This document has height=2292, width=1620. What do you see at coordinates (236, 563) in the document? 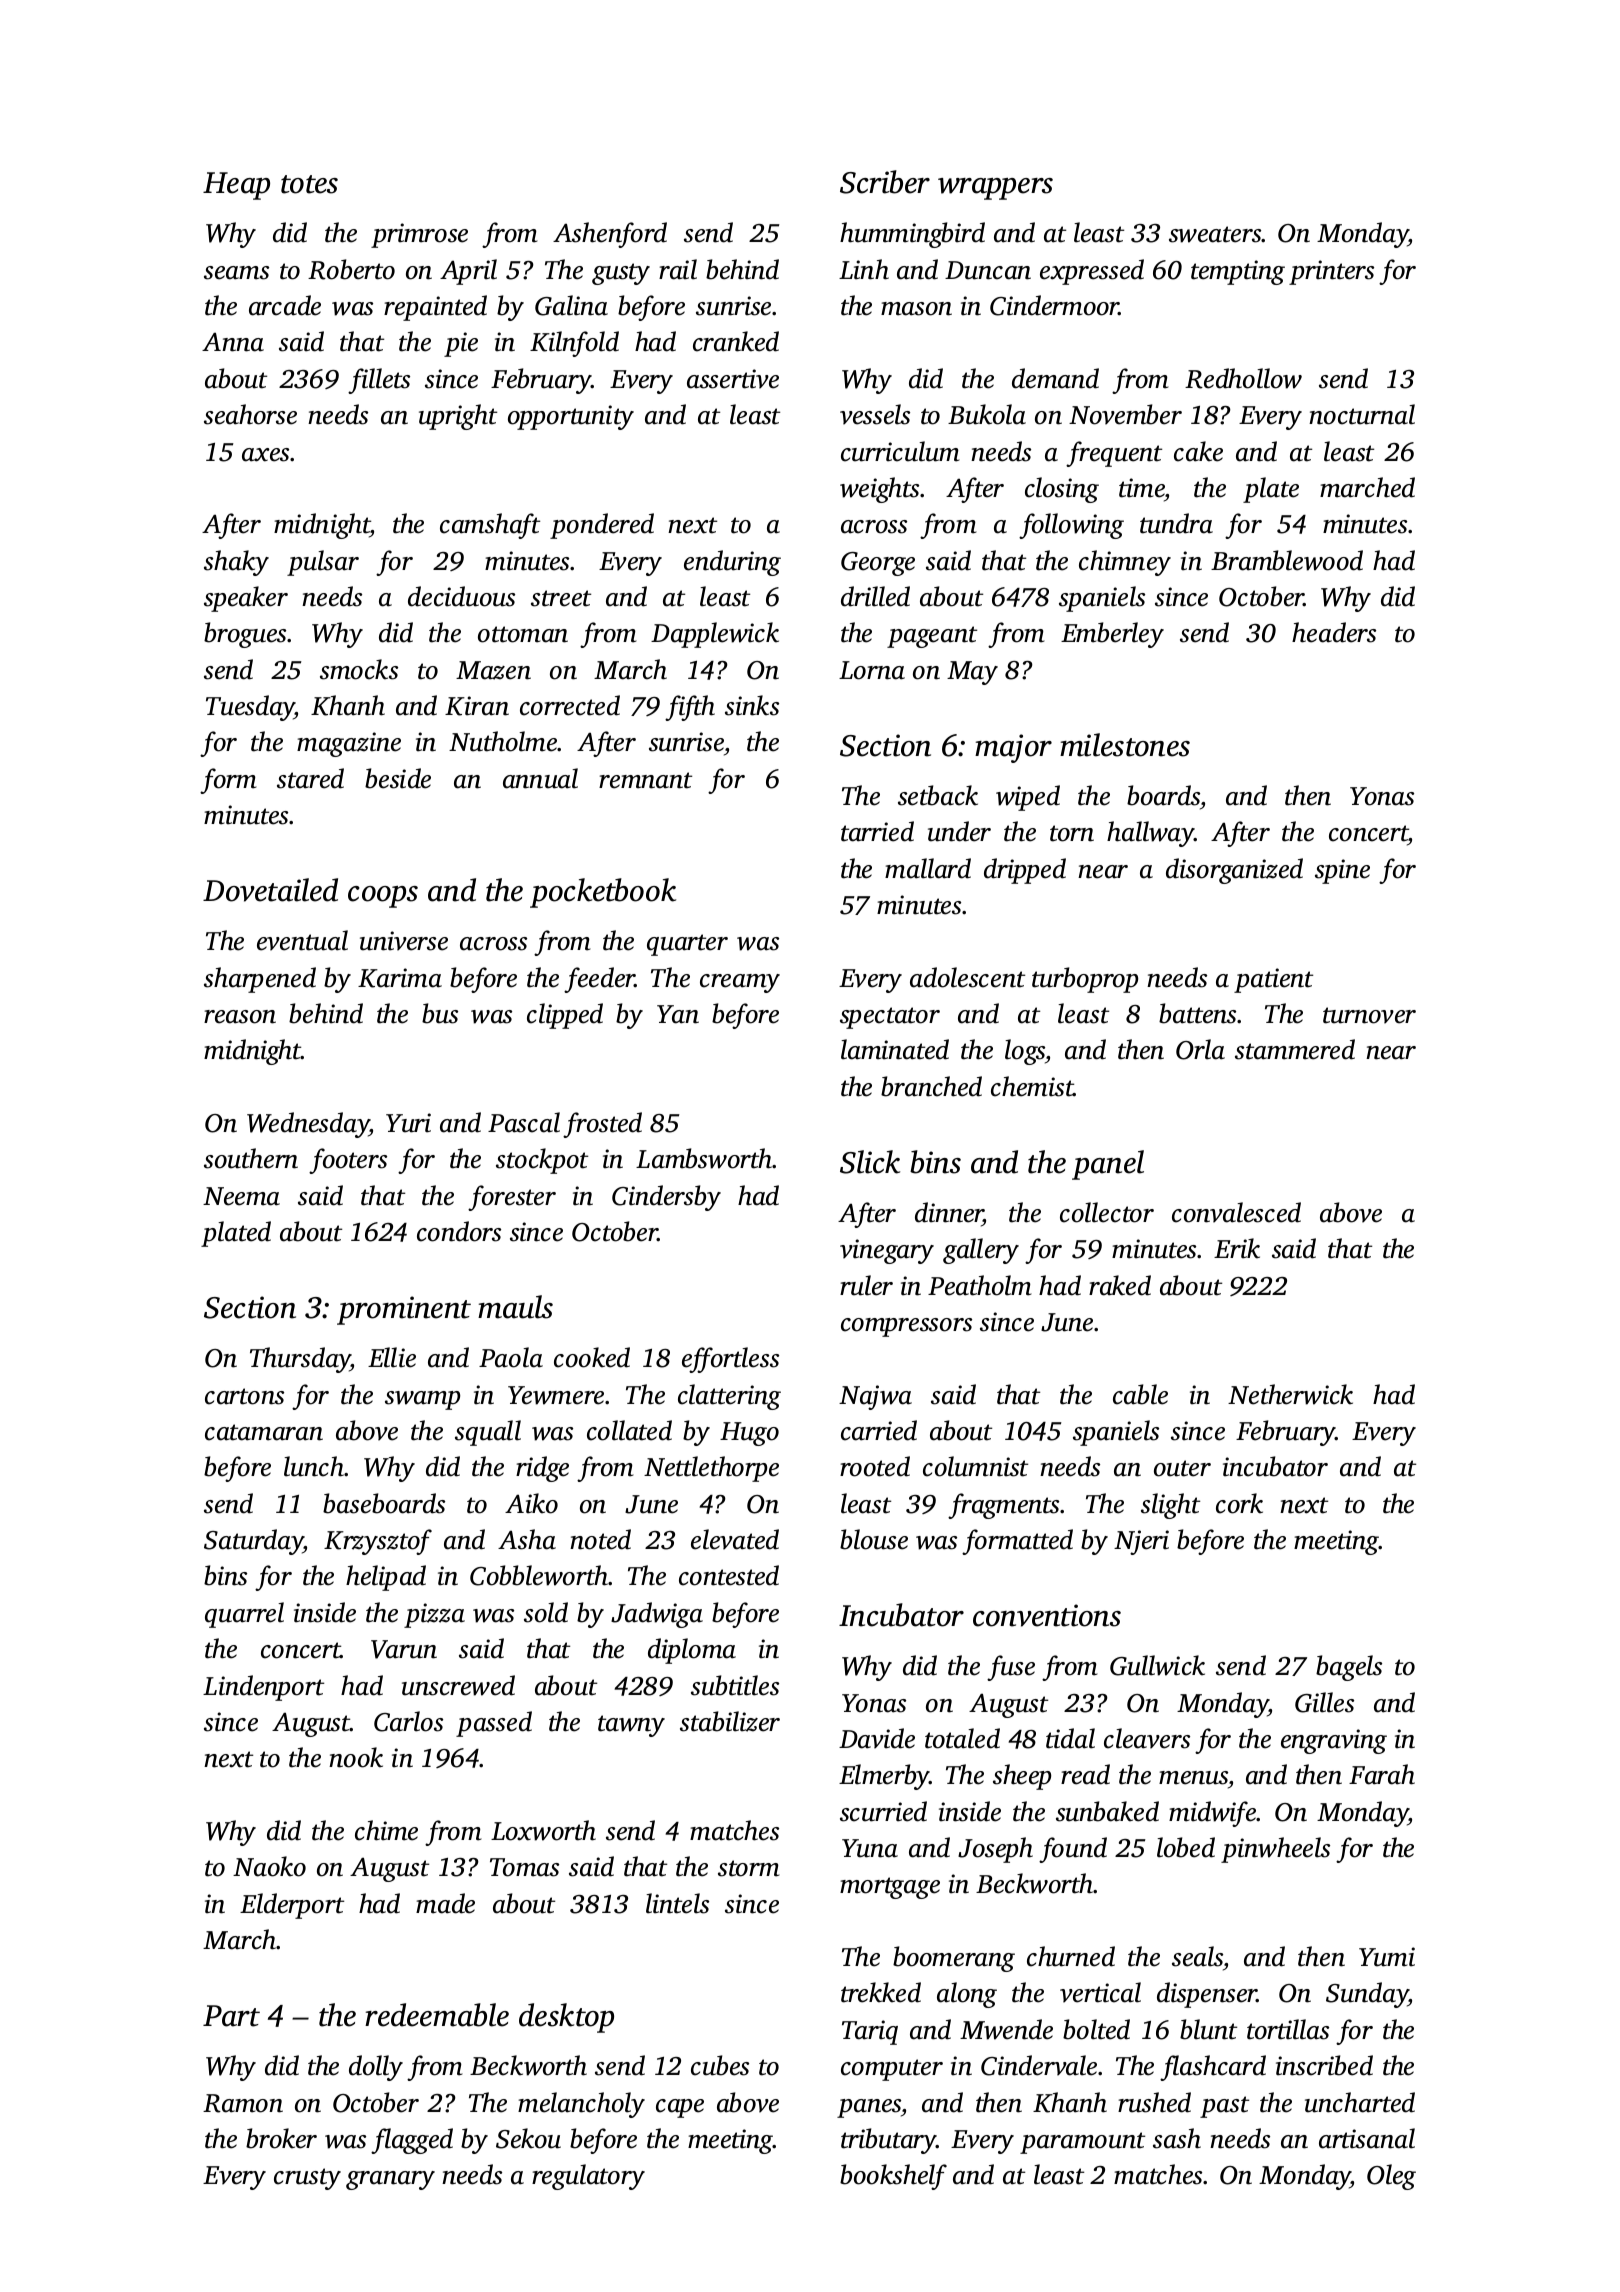
I see `shaky` at bounding box center [236, 563].
